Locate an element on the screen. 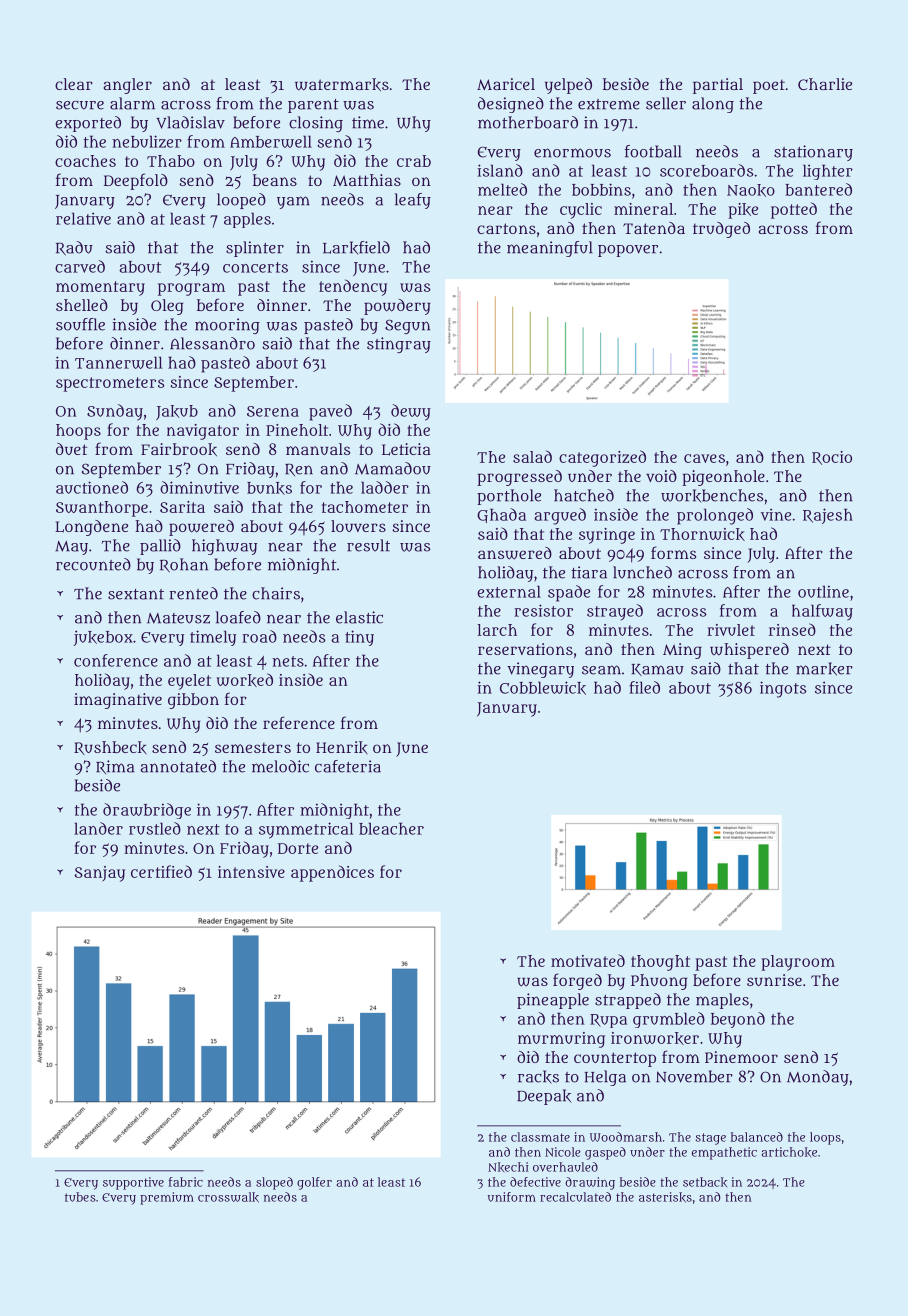 This screenshot has width=908, height=1316. clear is located at coordinates (74, 84).
